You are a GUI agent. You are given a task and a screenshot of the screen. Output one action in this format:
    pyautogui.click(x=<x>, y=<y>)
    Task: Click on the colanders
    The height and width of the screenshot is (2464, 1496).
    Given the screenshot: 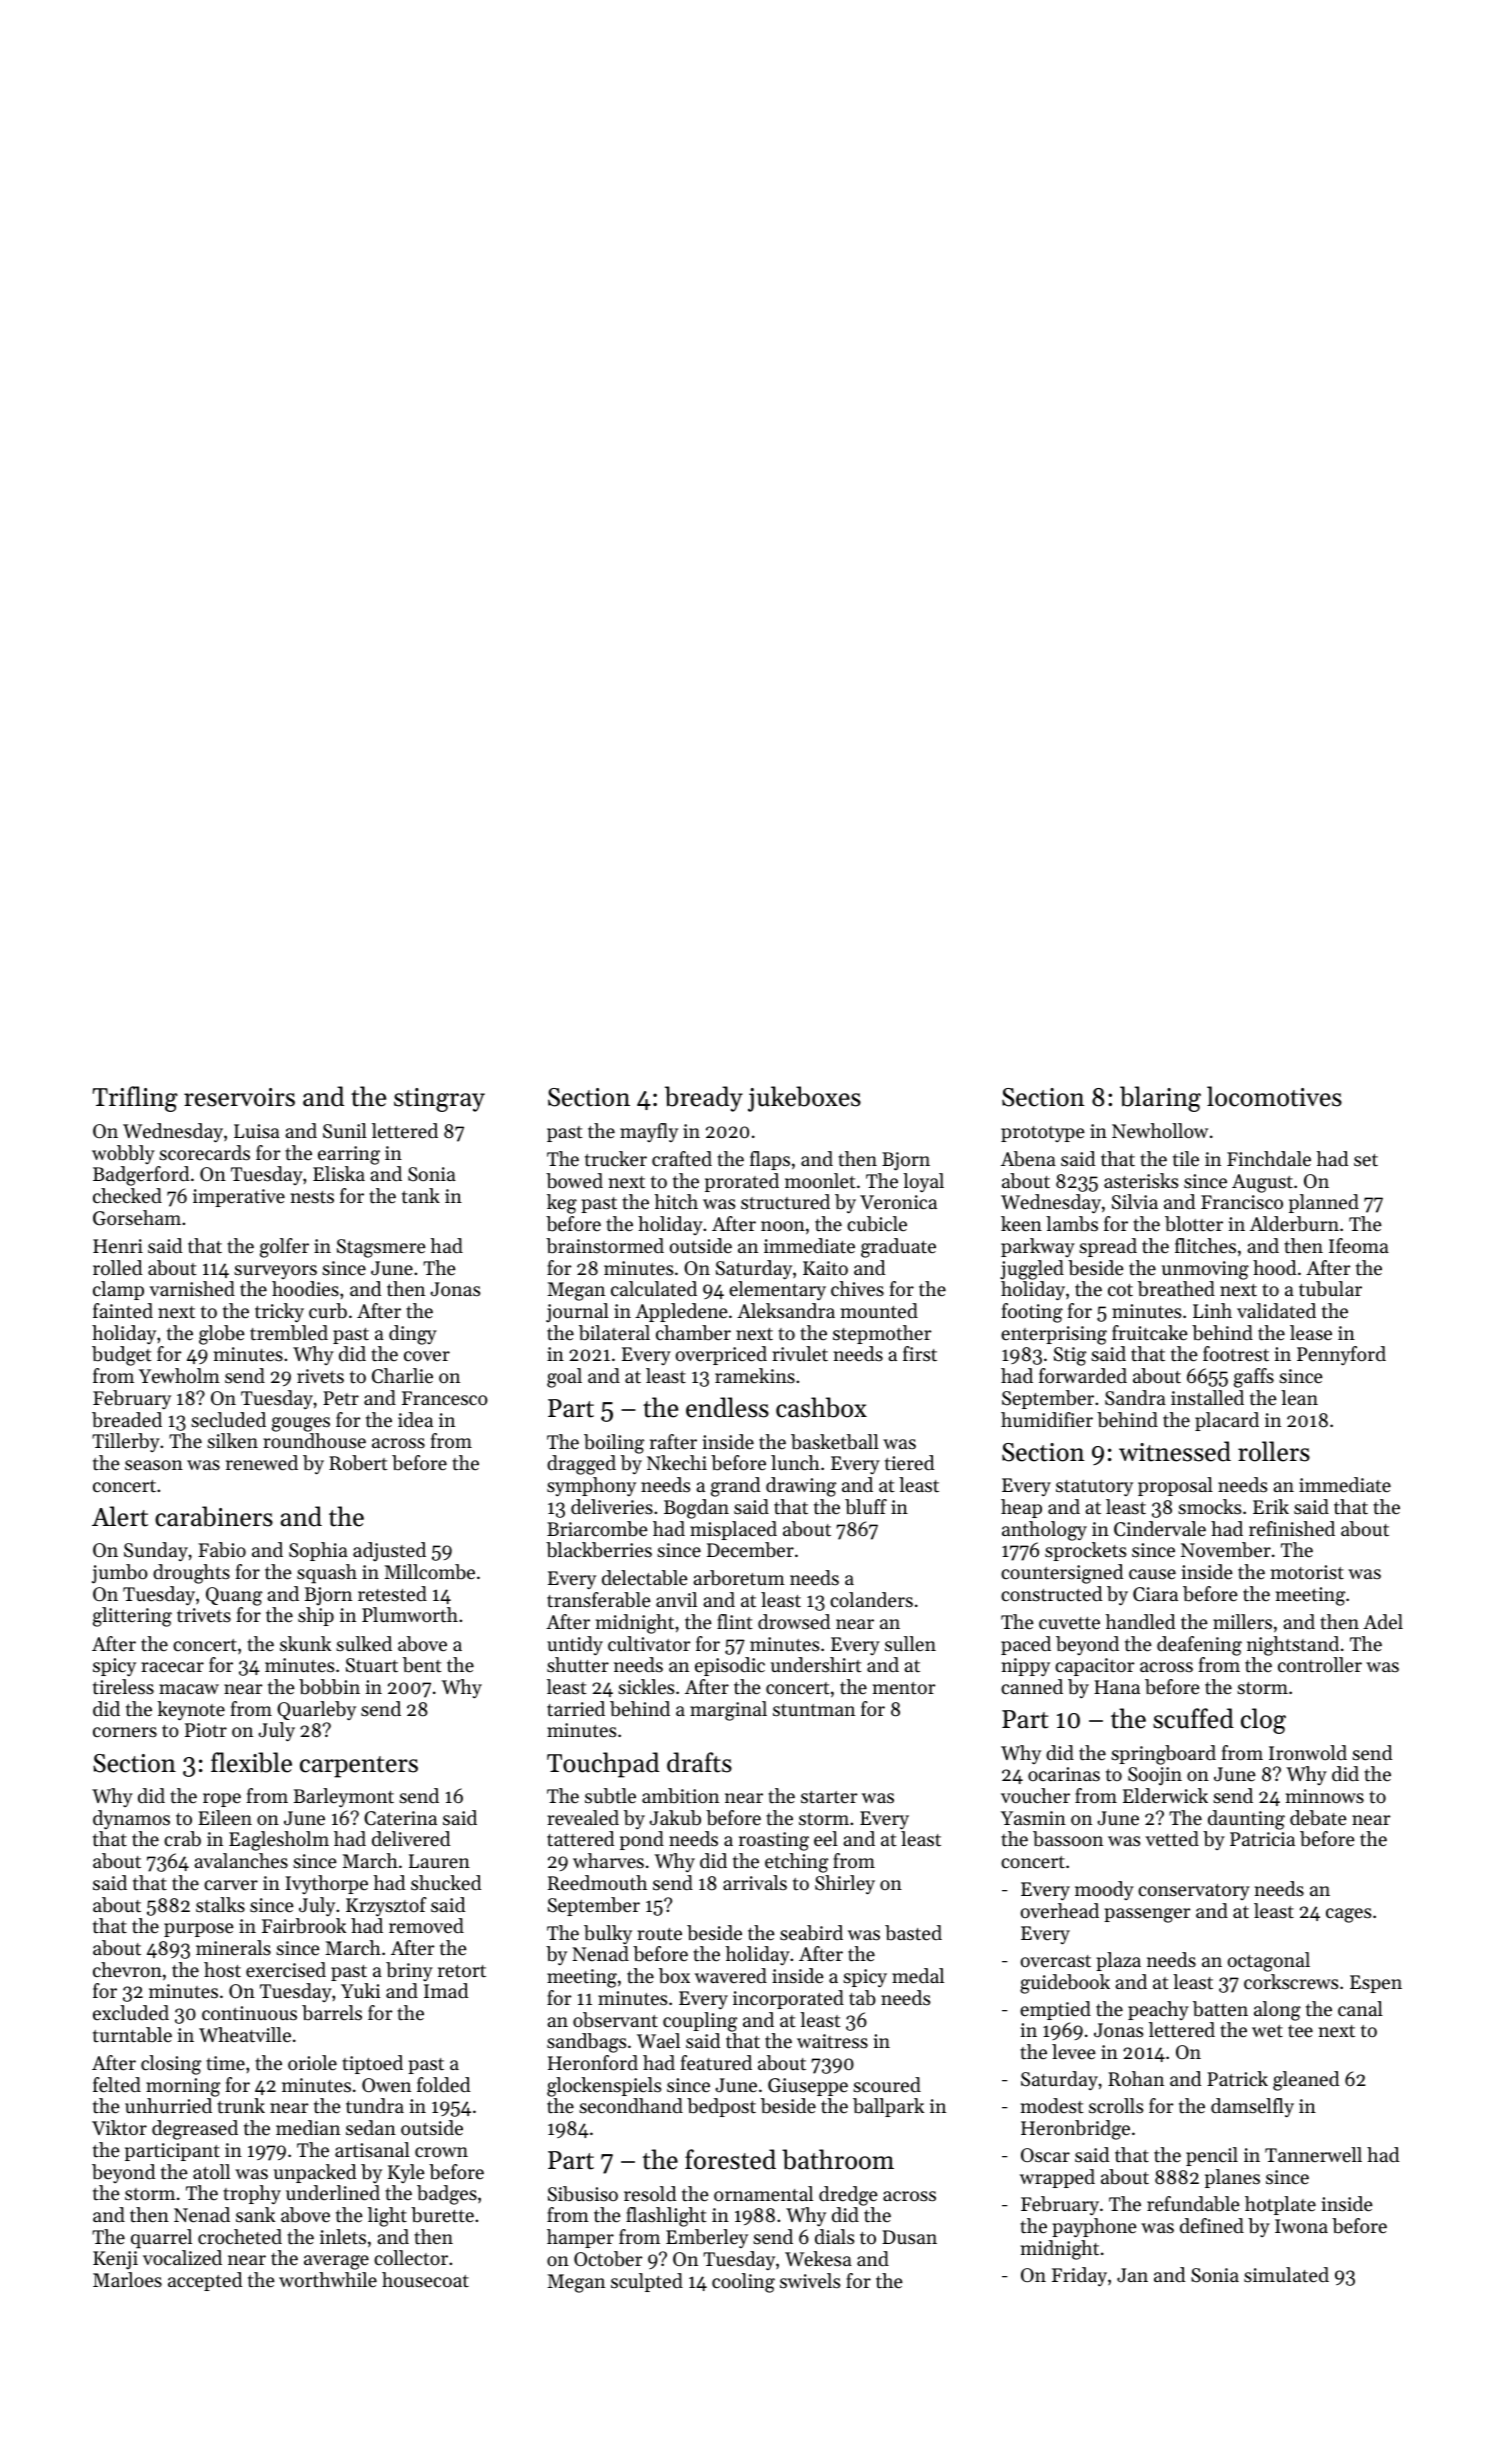 What is the action you would take?
    pyautogui.click(x=871, y=1600)
